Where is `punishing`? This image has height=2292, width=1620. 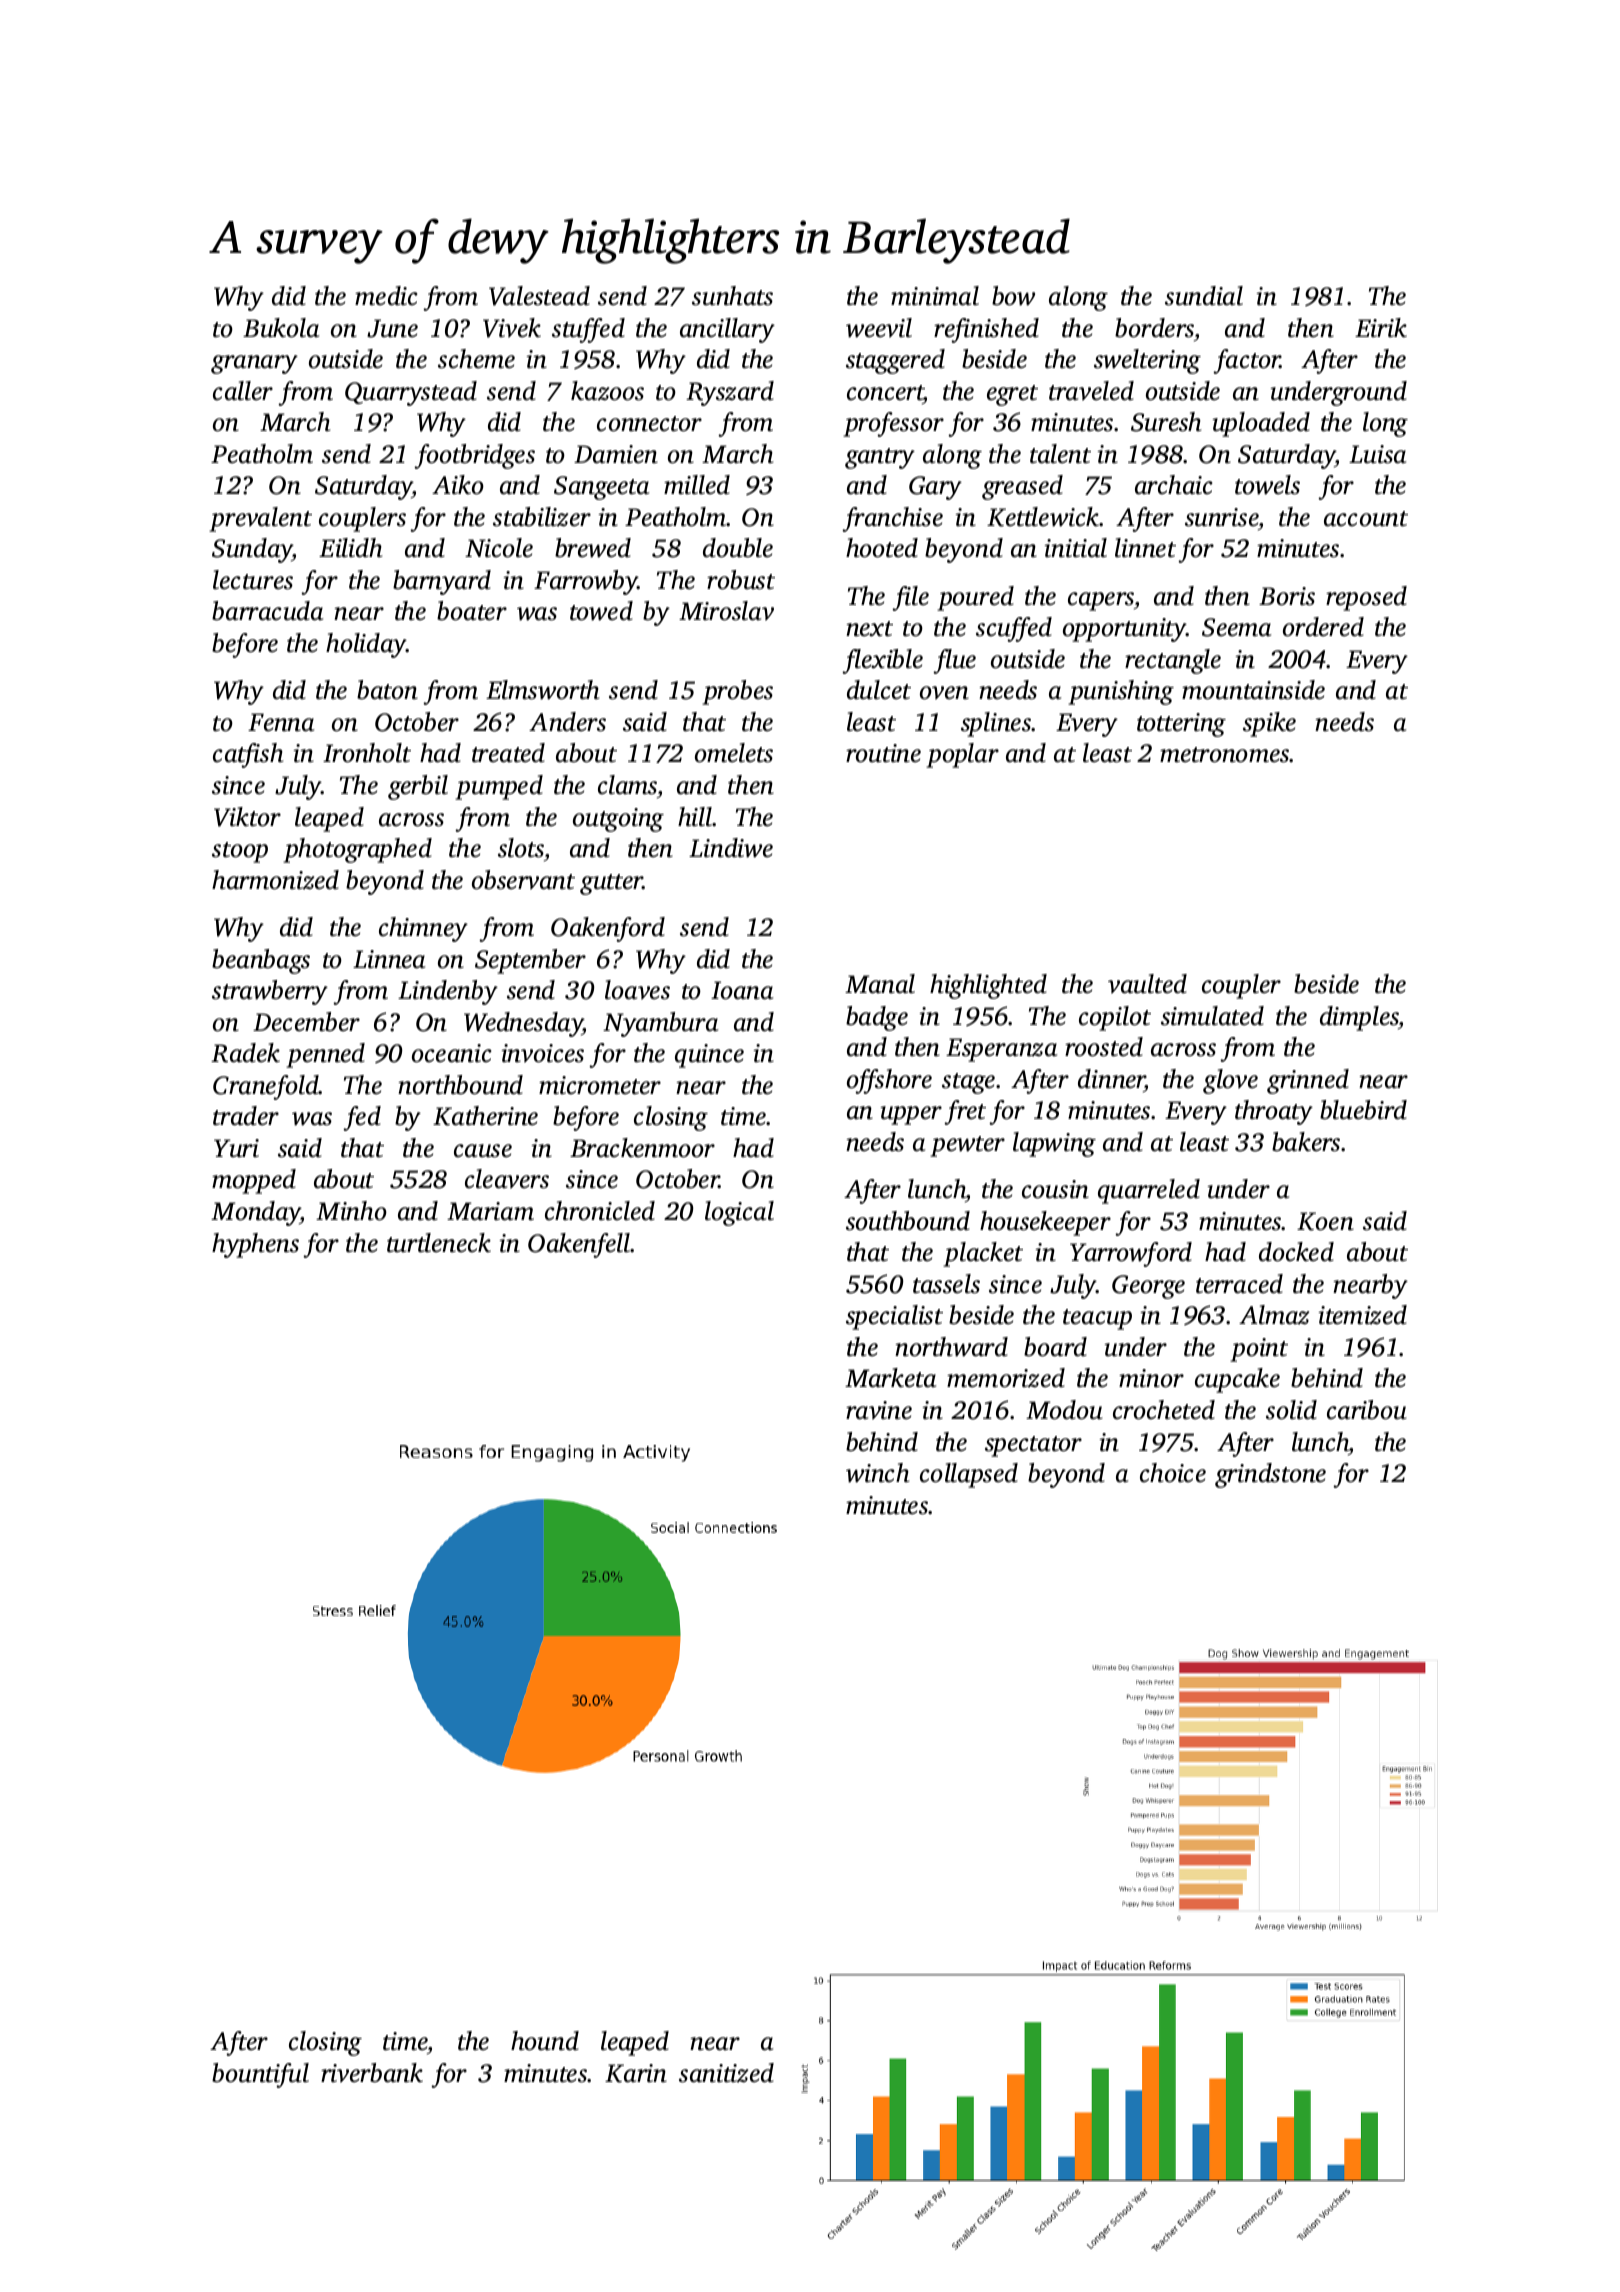
punishing is located at coordinates (1121, 692).
